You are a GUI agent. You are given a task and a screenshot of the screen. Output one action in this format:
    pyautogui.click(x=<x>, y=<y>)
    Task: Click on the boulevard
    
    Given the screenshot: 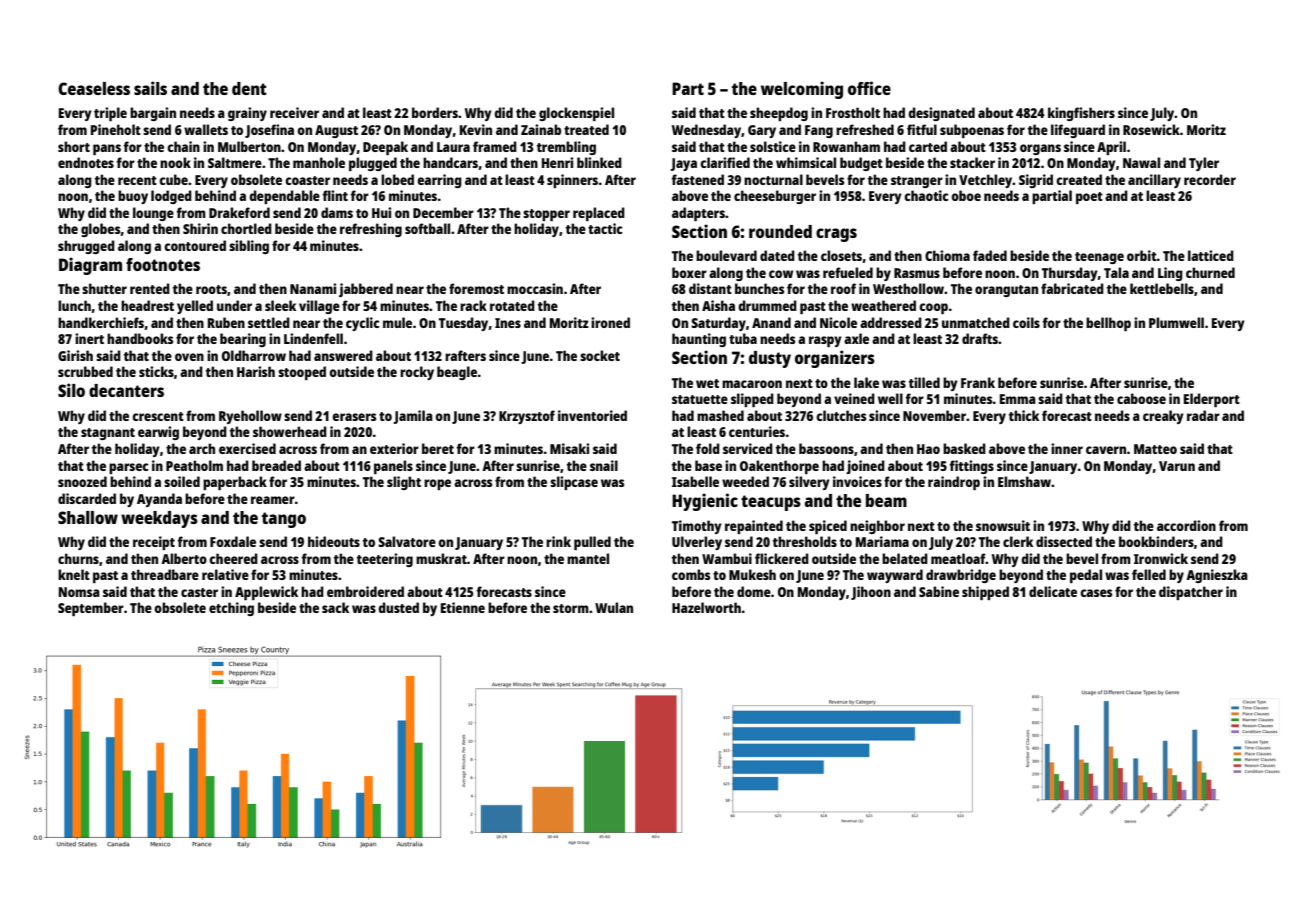 What is the action you would take?
    pyautogui.click(x=726, y=255)
